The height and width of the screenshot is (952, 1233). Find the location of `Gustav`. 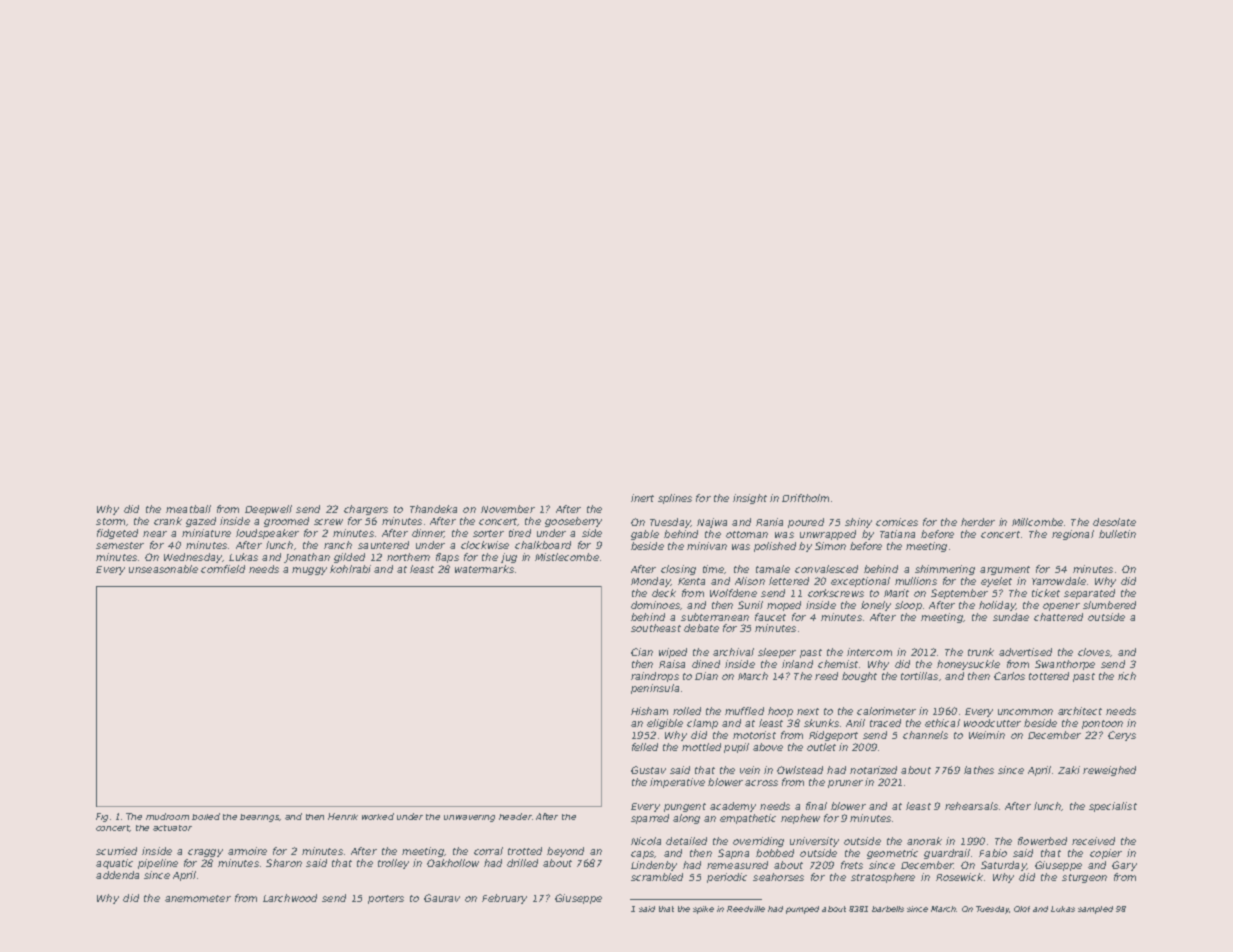

Gustav is located at coordinates (648, 770).
